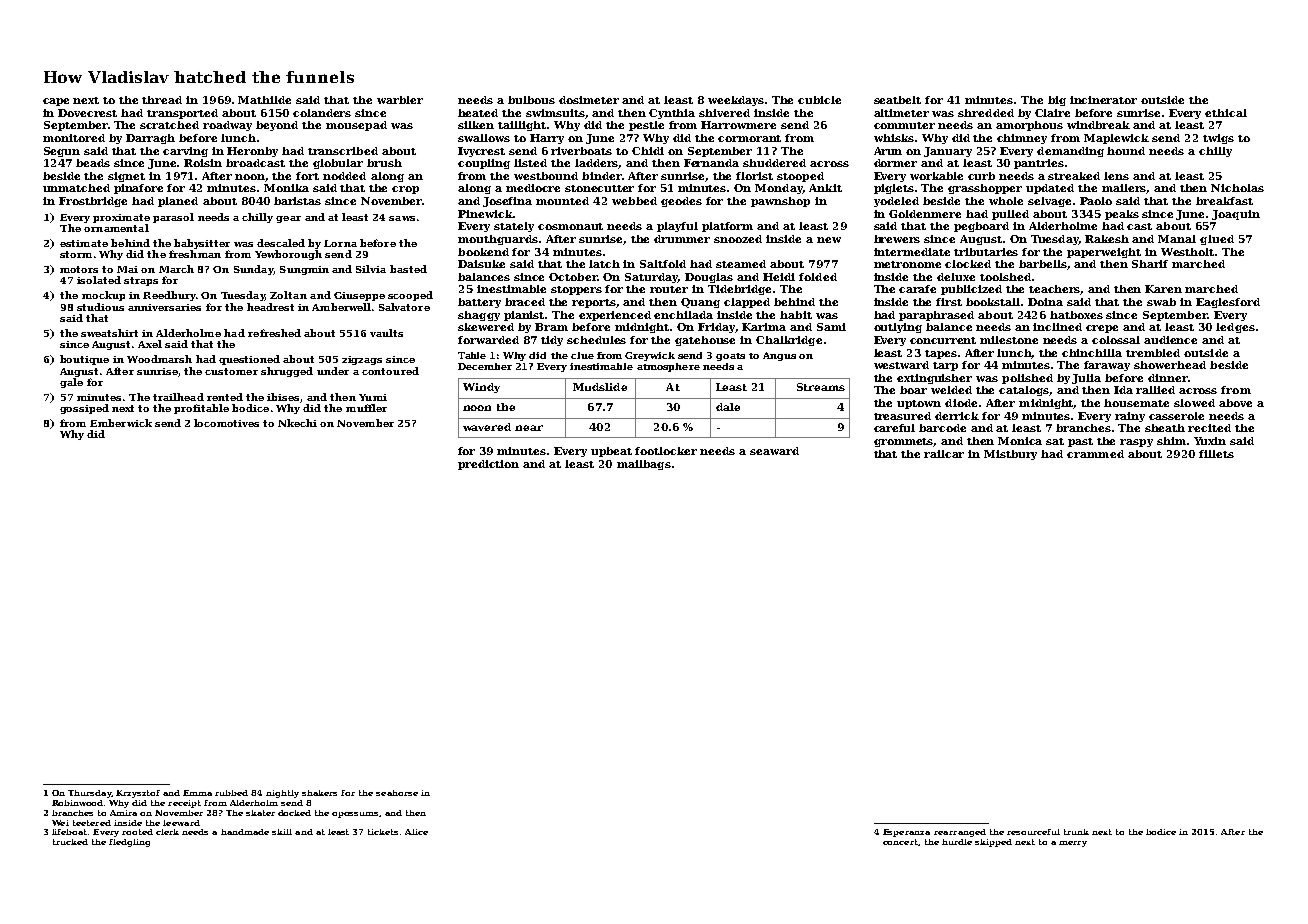 The height and width of the image is (924, 1308). What do you see at coordinates (129, 843) in the image?
I see `fledgling` at bounding box center [129, 843].
